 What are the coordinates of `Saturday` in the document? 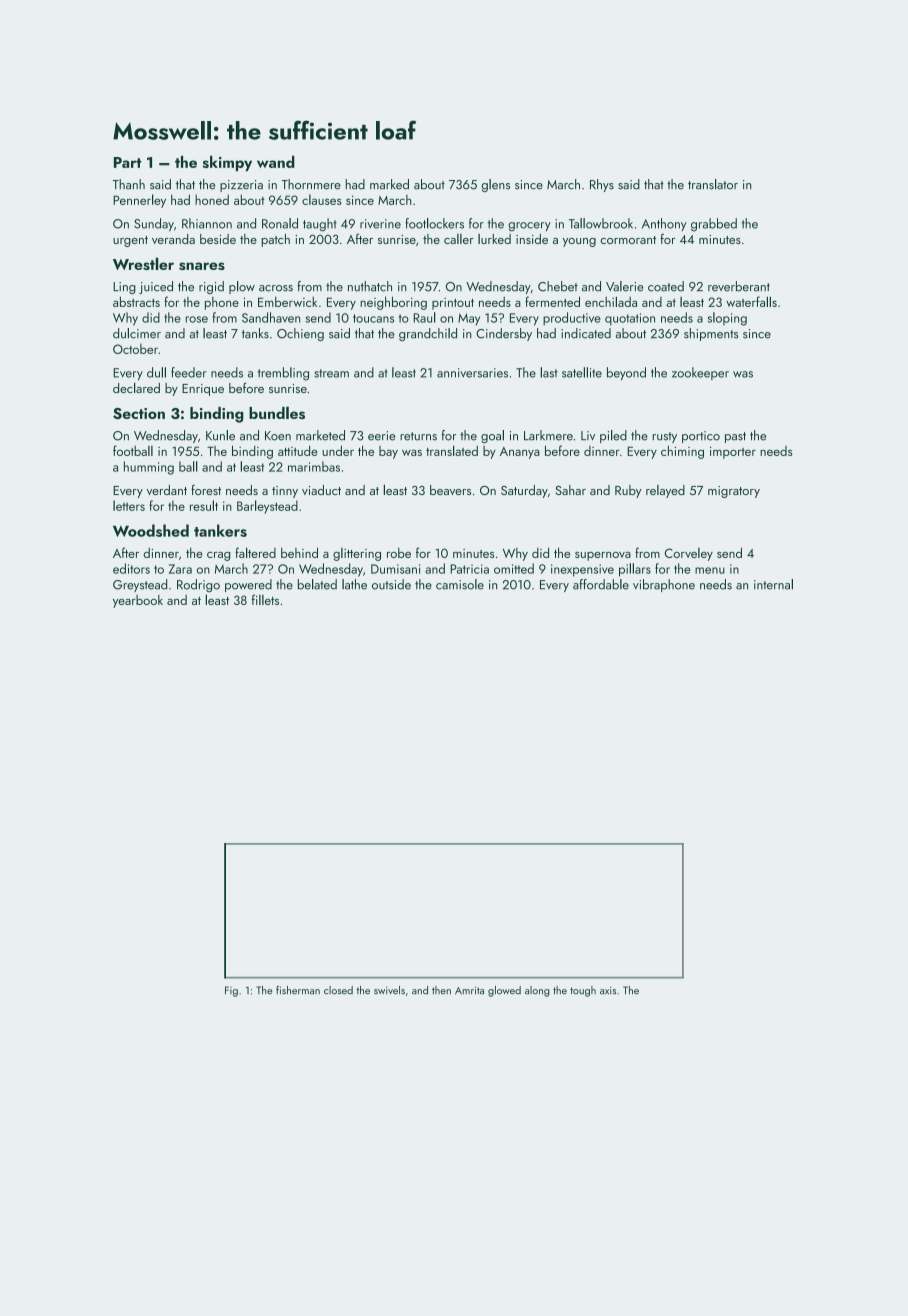 It's located at (524, 491).
